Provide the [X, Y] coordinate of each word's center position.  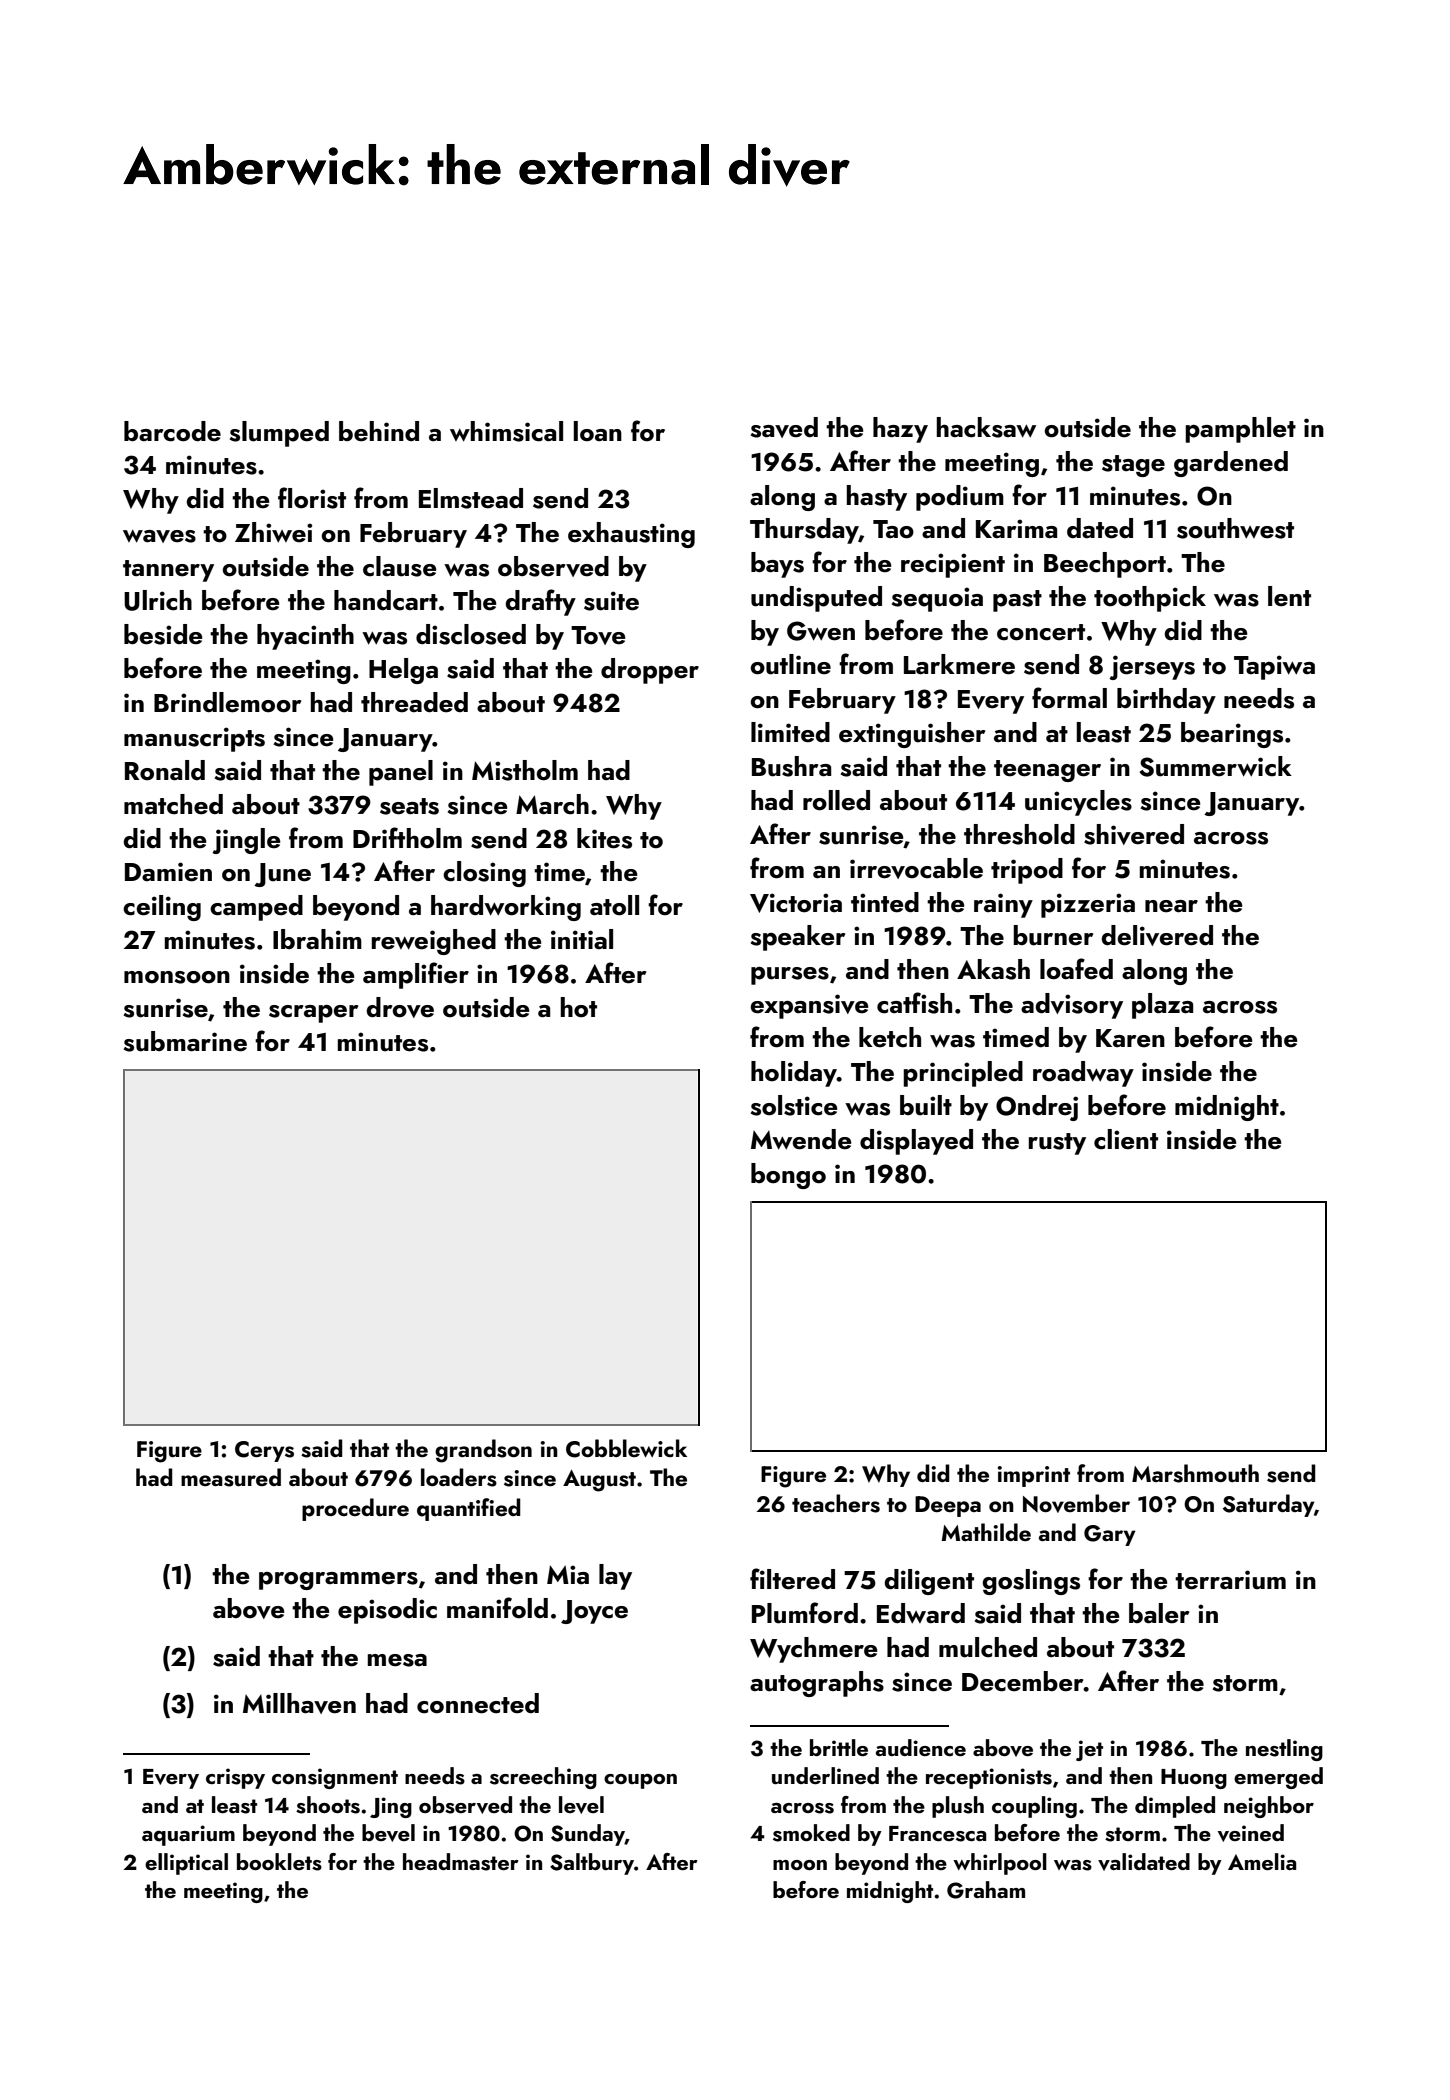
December [1023, 1681]
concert [1041, 632]
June [282, 875]
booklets [279, 1862]
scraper [313, 1014]
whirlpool [1000, 1864]
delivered [1157, 935]
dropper [650, 671]
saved [784, 427]
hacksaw [986, 427]
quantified [469, 1509]
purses [790, 976]
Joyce [594, 1612]
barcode [172, 431]
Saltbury [592, 1864]
